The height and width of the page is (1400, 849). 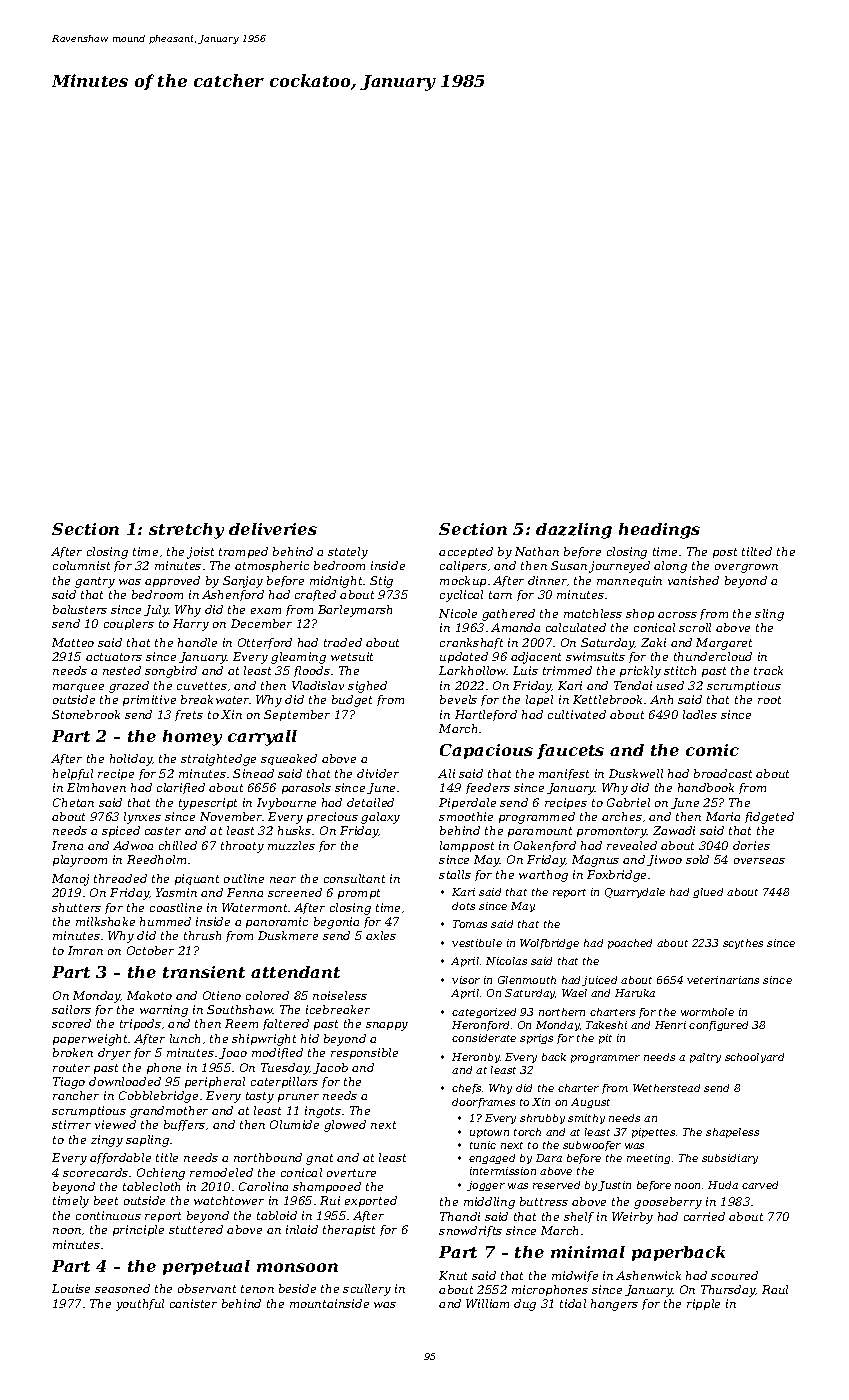 What do you see at coordinates (340, 995) in the page?
I see `noiseless` at bounding box center [340, 995].
